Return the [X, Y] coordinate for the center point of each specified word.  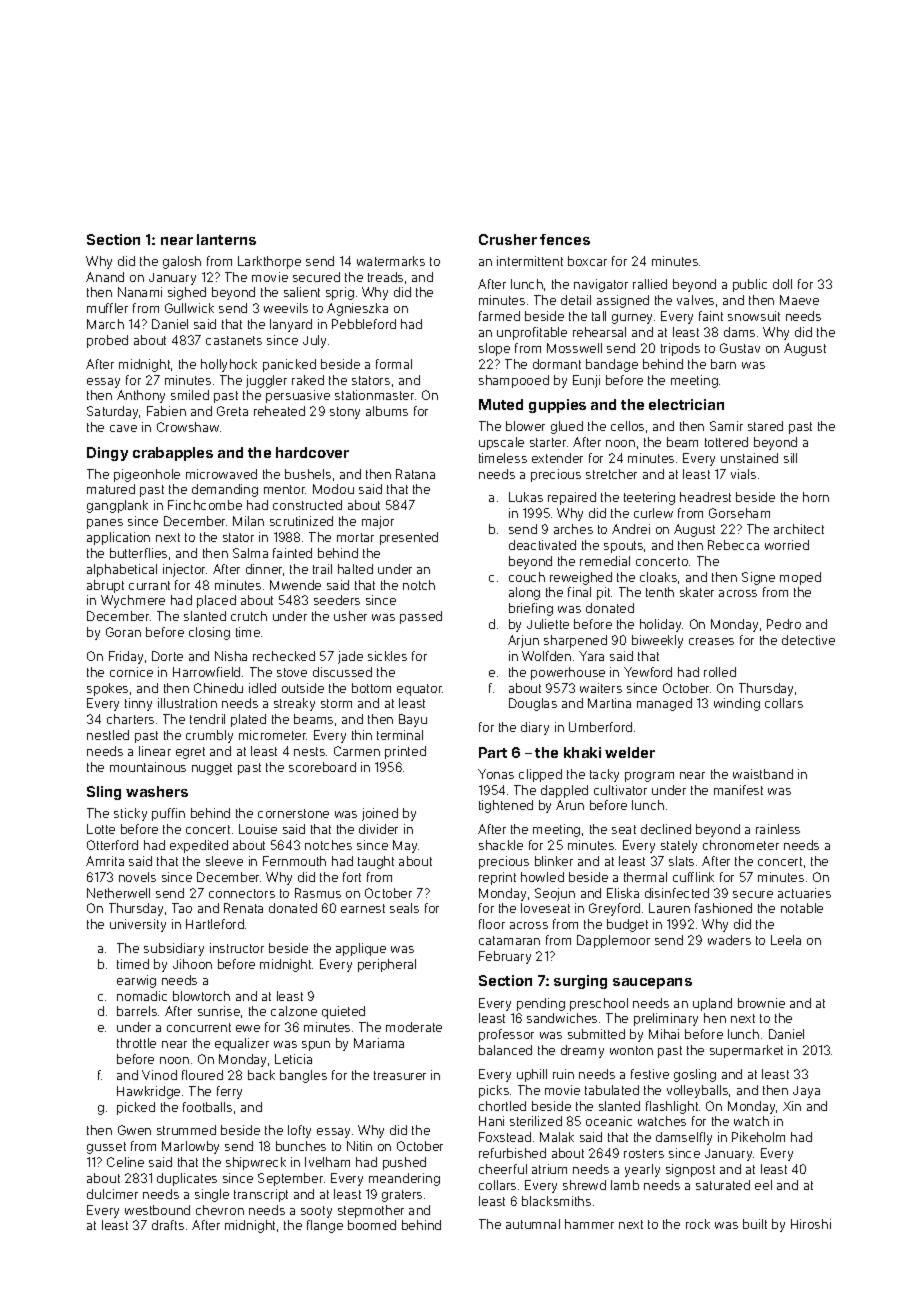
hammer [589, 1224]
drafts [168, 1225]
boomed [372, 1225]
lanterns [226, 239]
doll [782, 284]
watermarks [391, 261]
